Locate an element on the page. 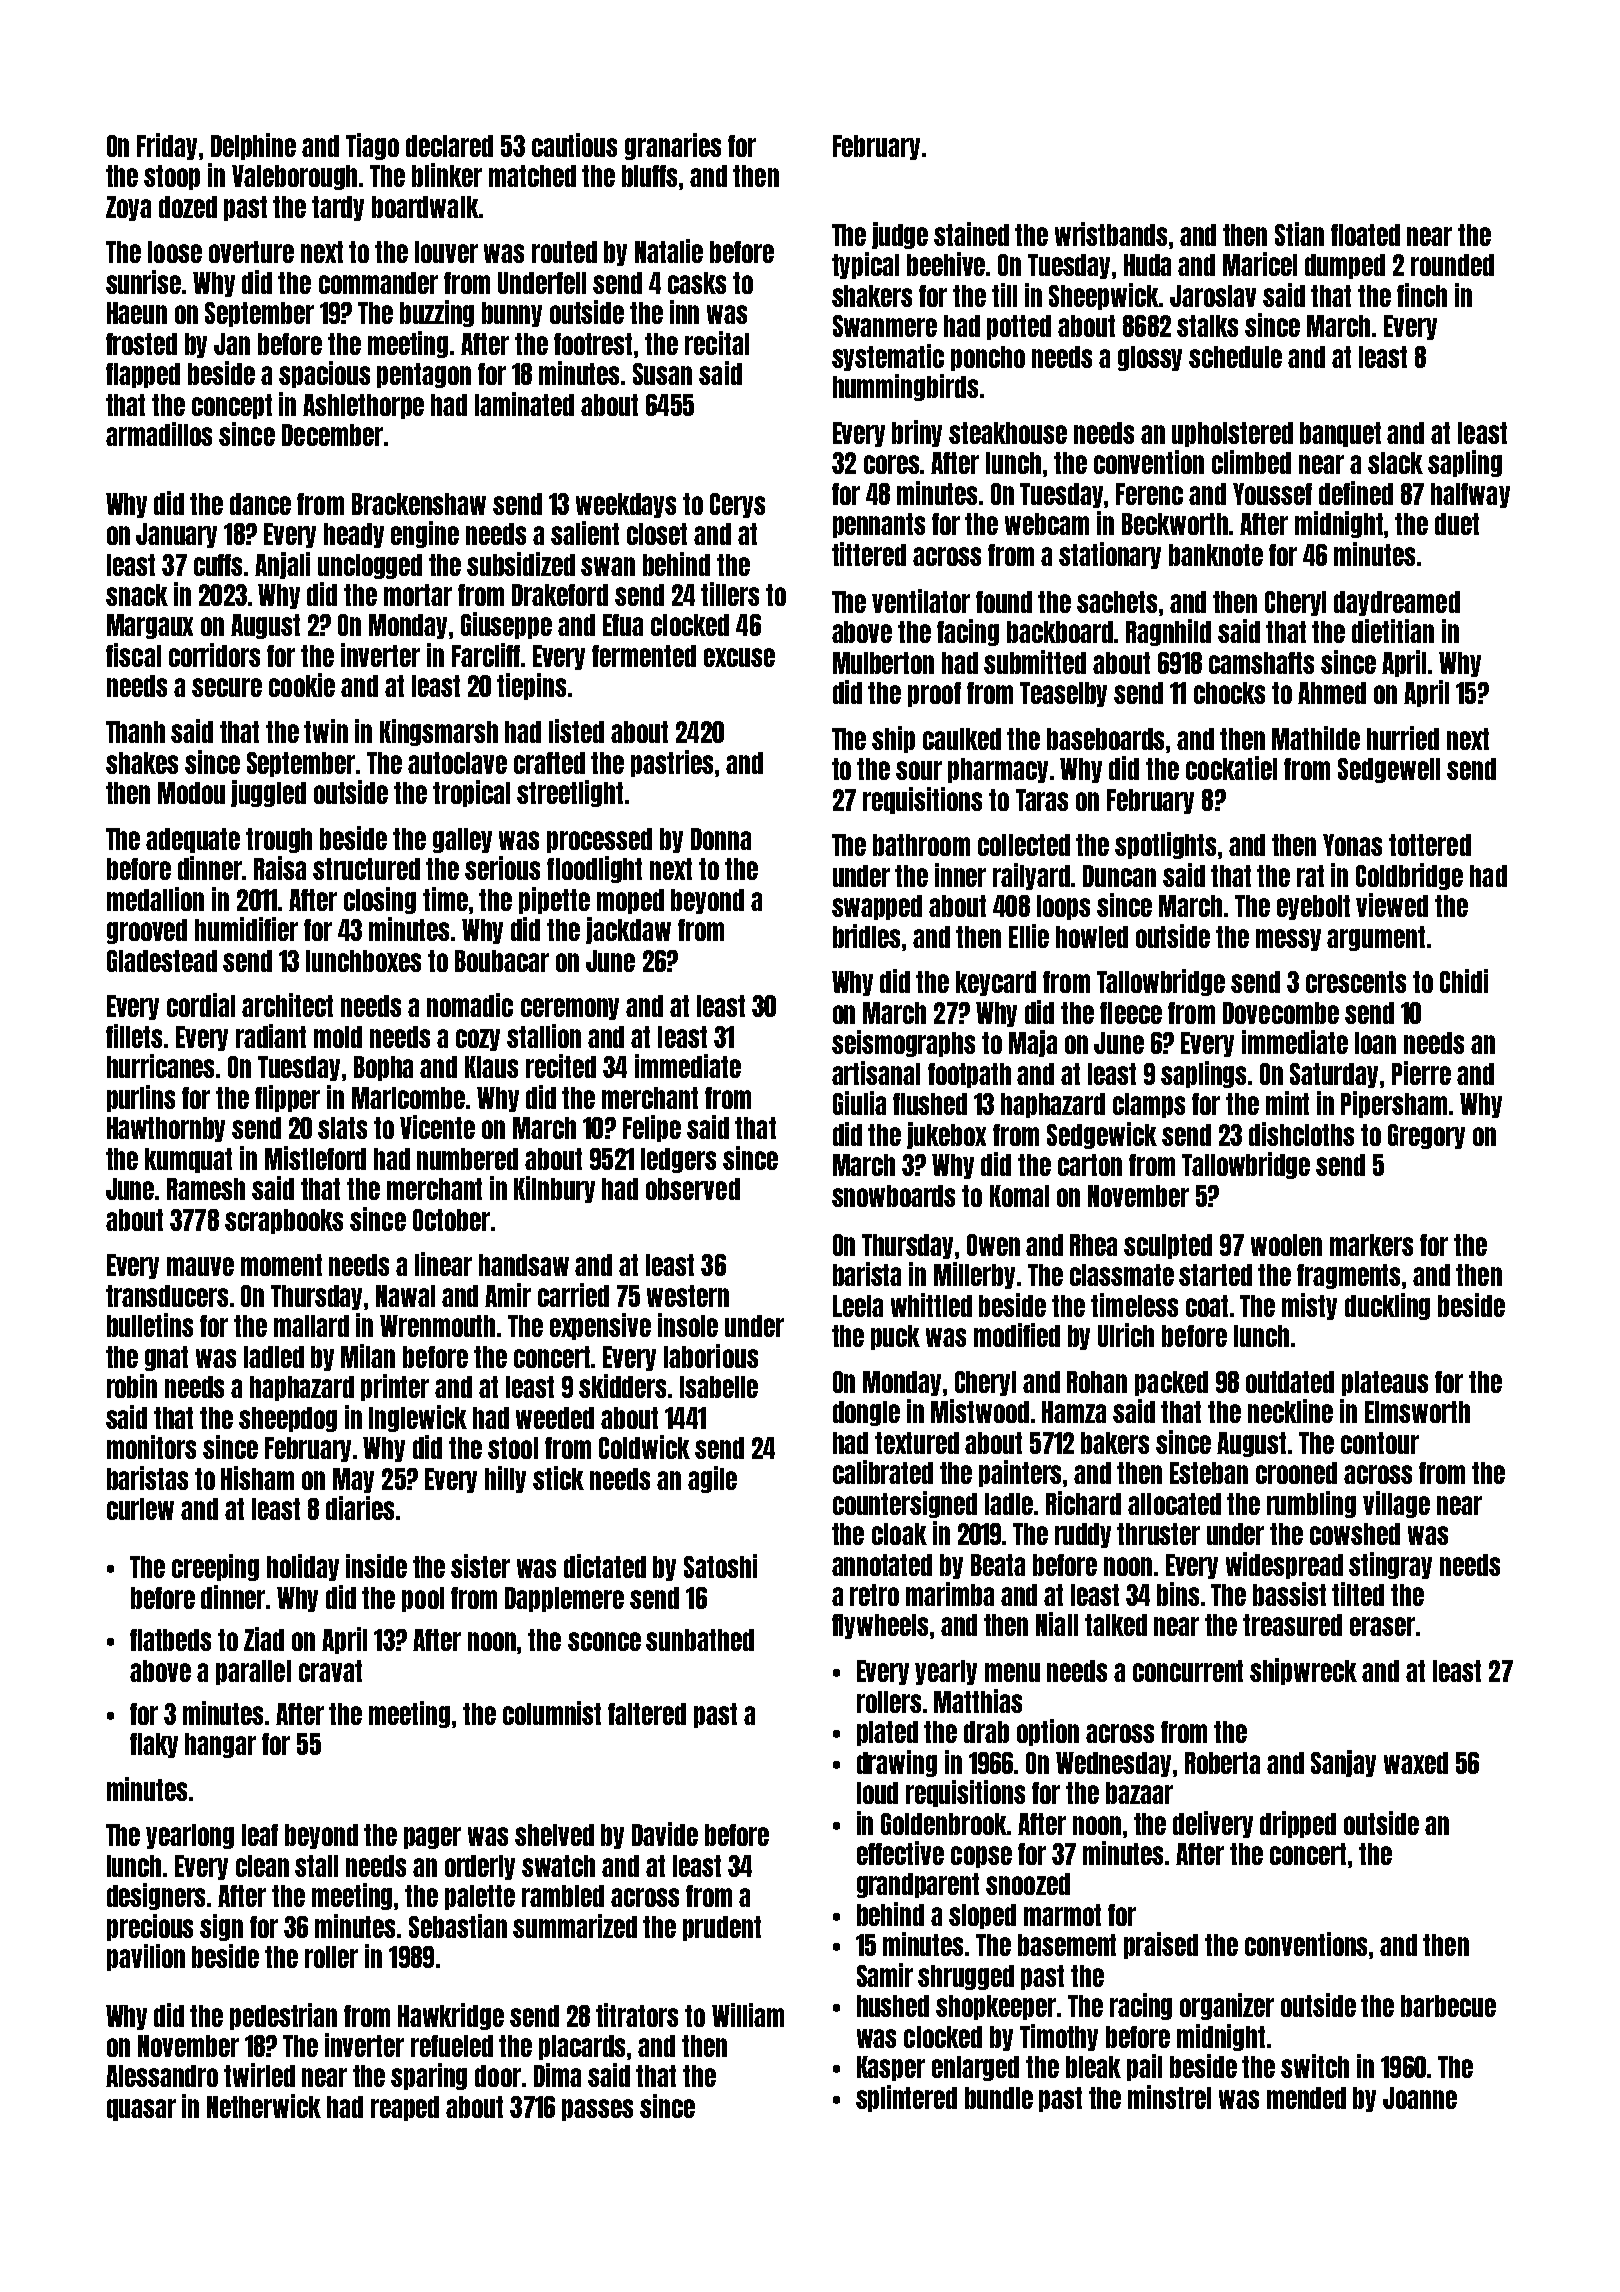  moped is located at coordinates (630, 901).
